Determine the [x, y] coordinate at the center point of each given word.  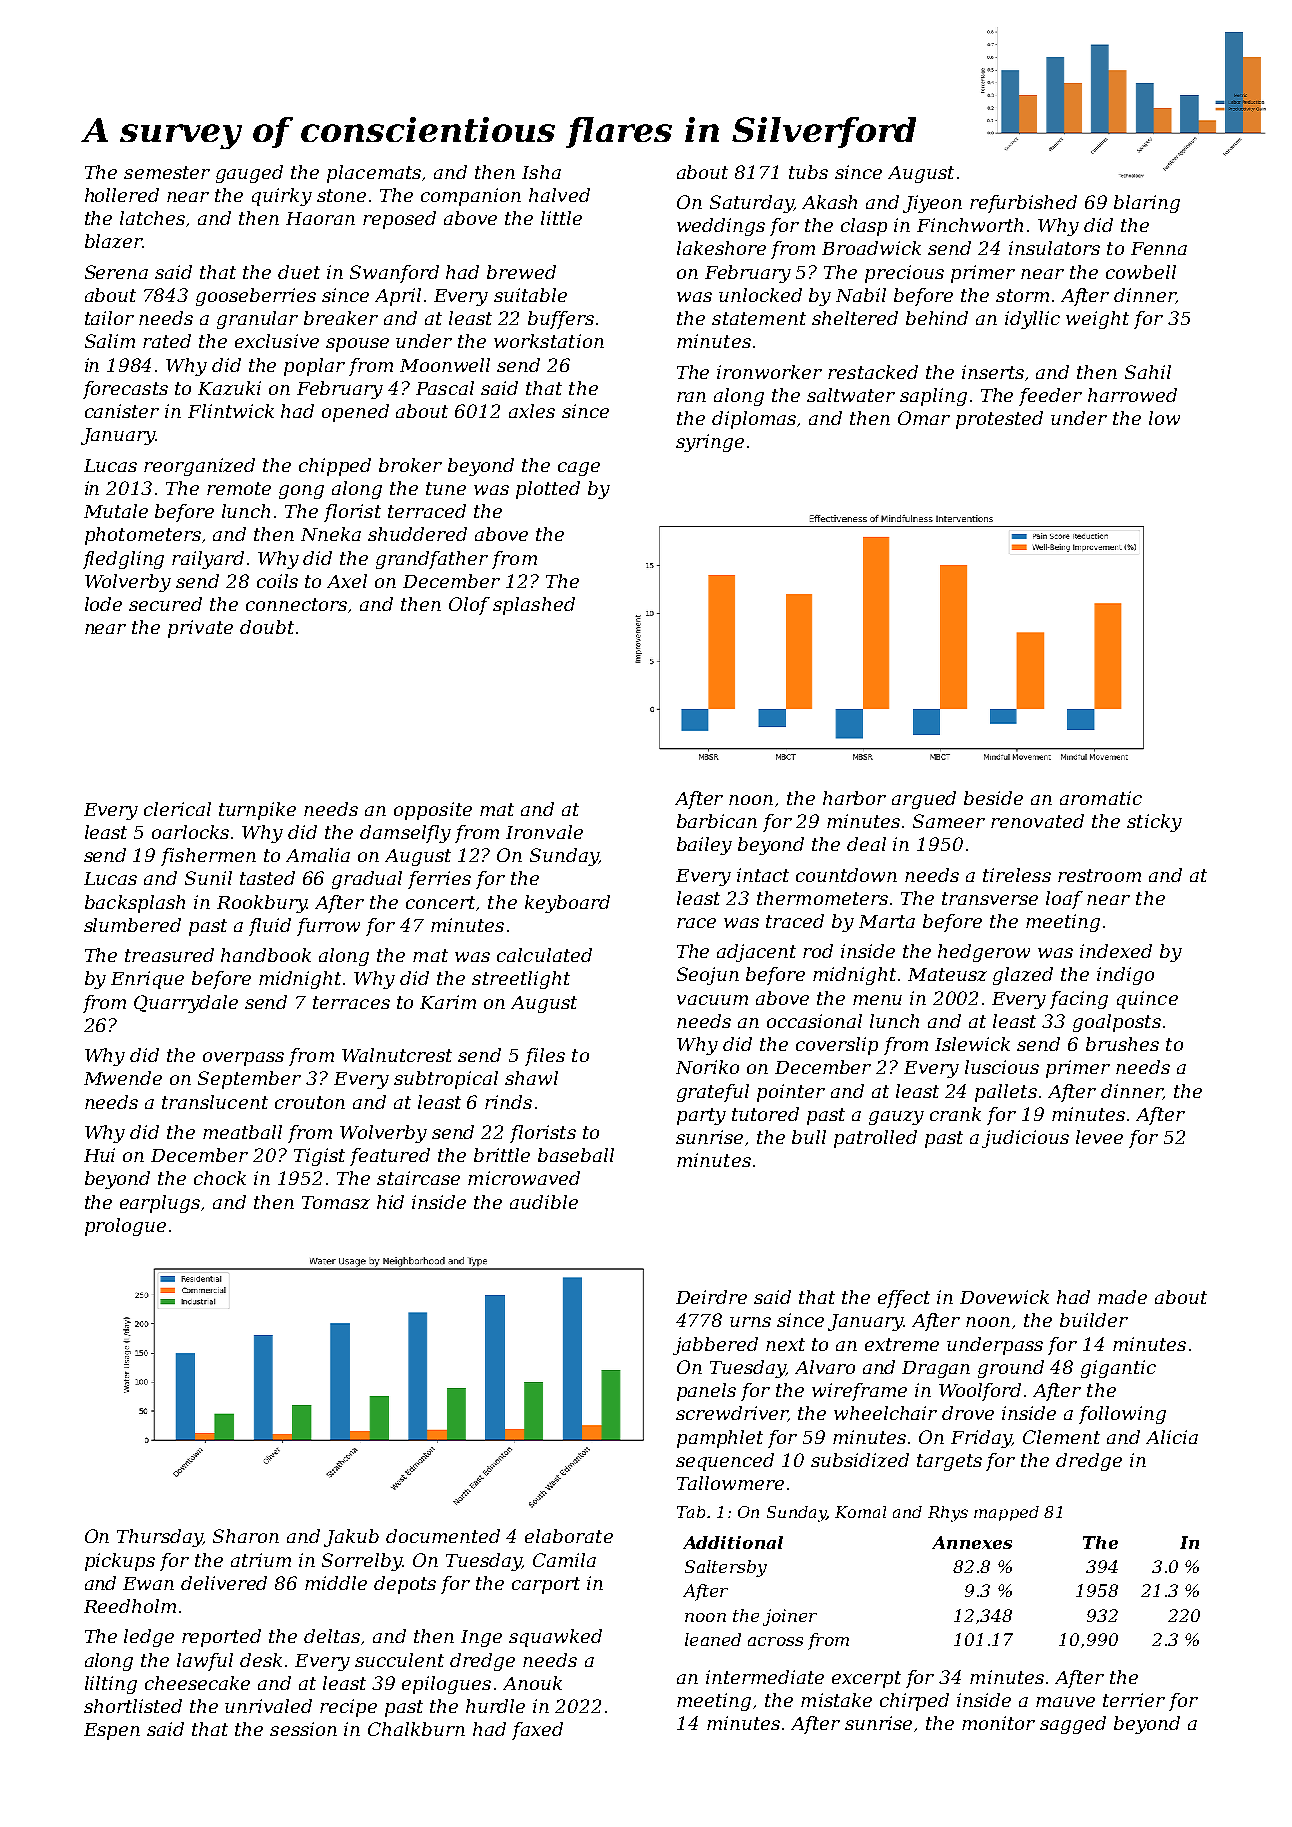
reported [221, 1638]
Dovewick [1004, 1297]
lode [103, 604]
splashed [534, 606]
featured [390, 1157]
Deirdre [711, 1297]
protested [999, 420]
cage [579, 469]
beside [993, 798]
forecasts [125, 390]
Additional [733, 1542]
